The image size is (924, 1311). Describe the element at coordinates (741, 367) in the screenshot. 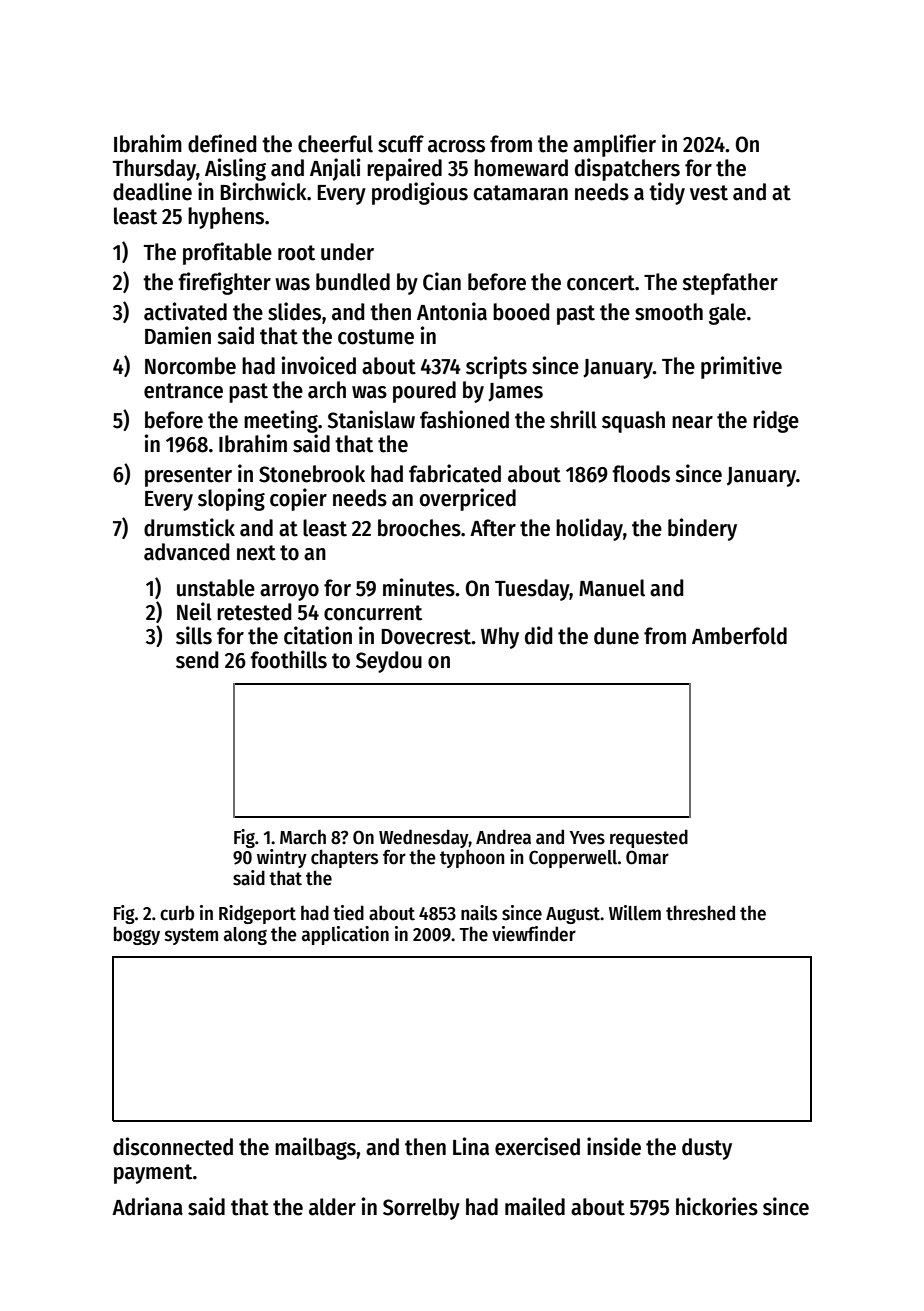

I see `primitive` at that location.
